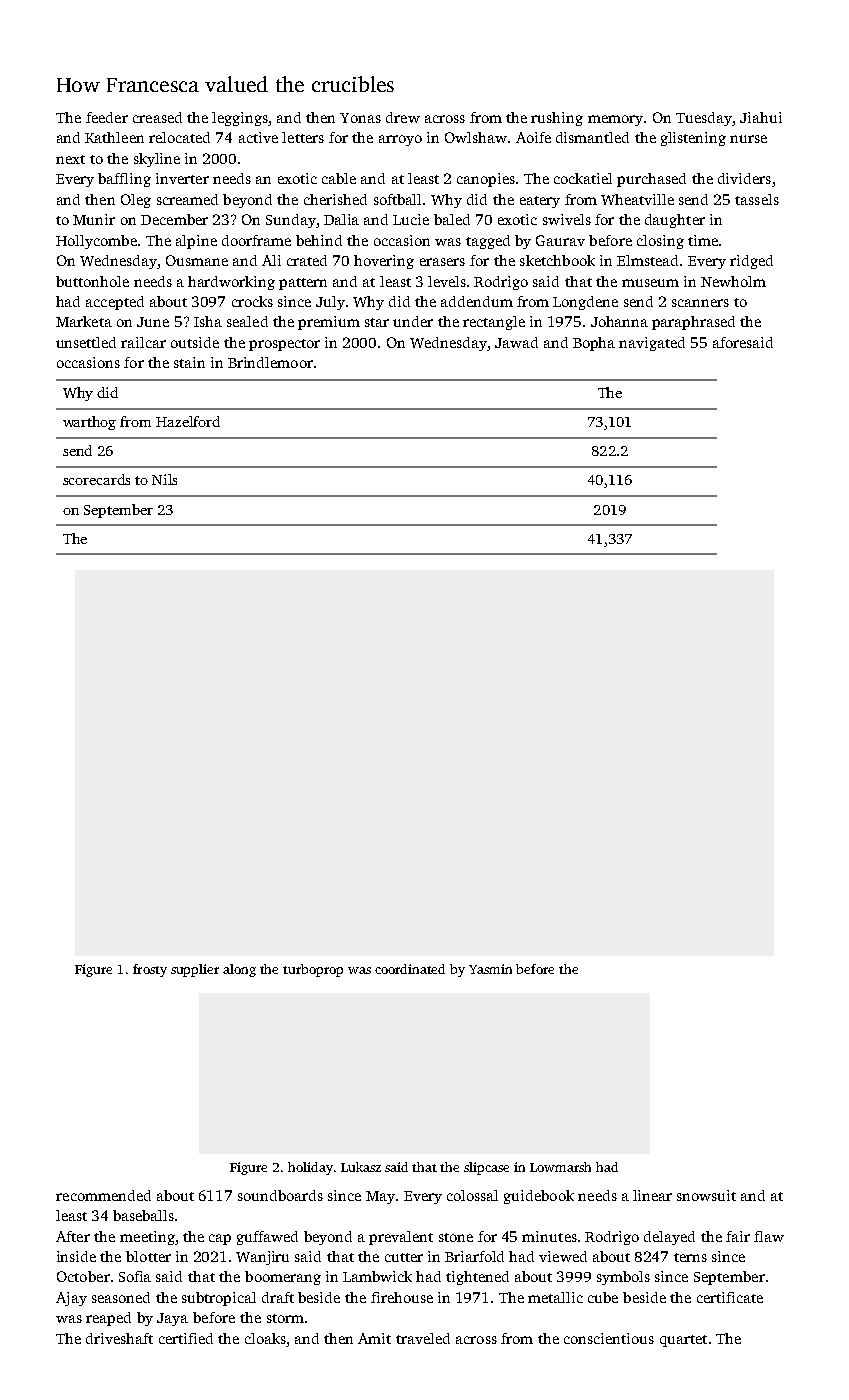 This screenshot has width=849, height=1400. Describe the element at coordinates (157, 117) in the screenshot. I see `creased` at that location.
